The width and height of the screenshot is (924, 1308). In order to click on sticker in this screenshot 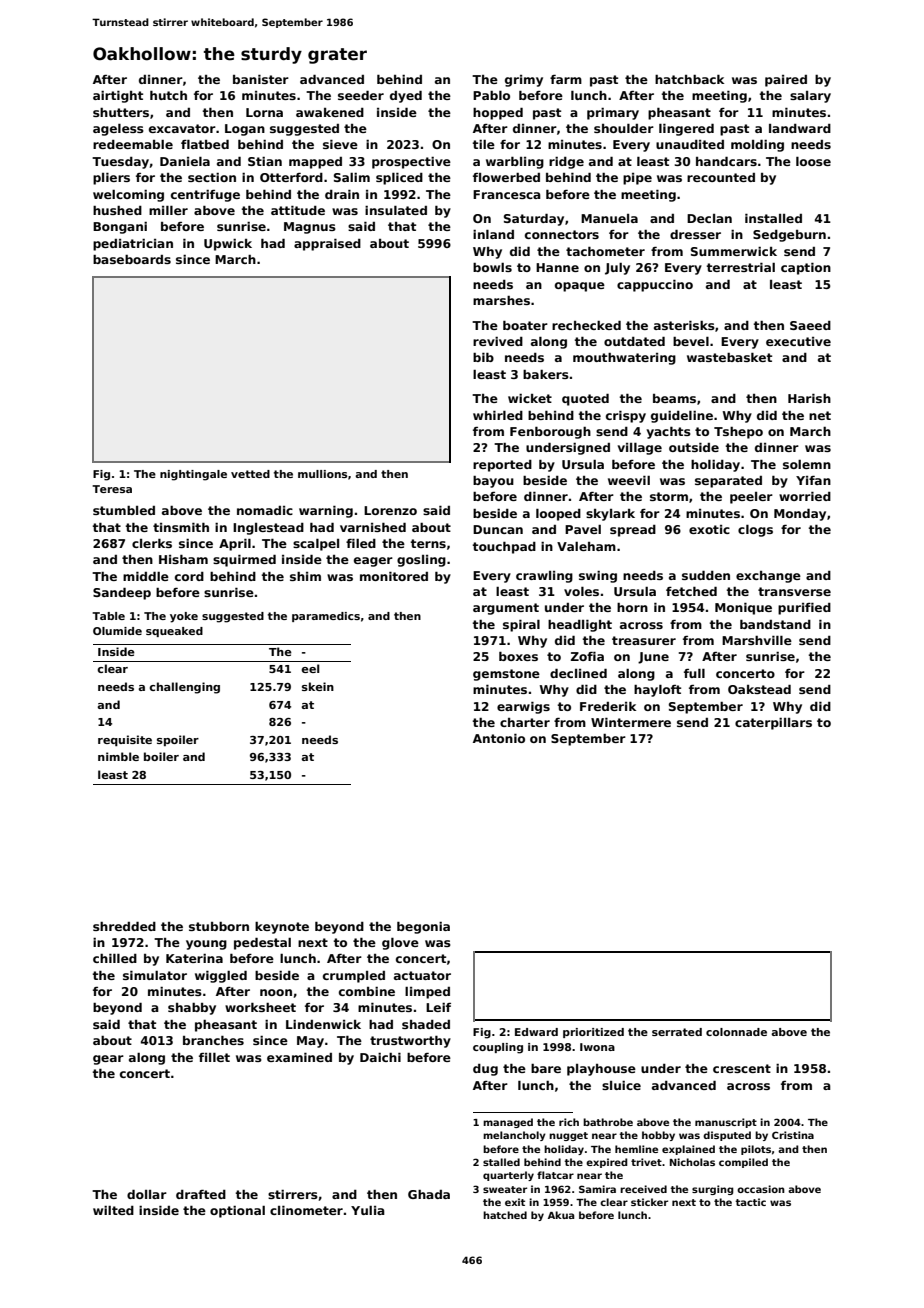, I will do `click(649, 1202)`.
